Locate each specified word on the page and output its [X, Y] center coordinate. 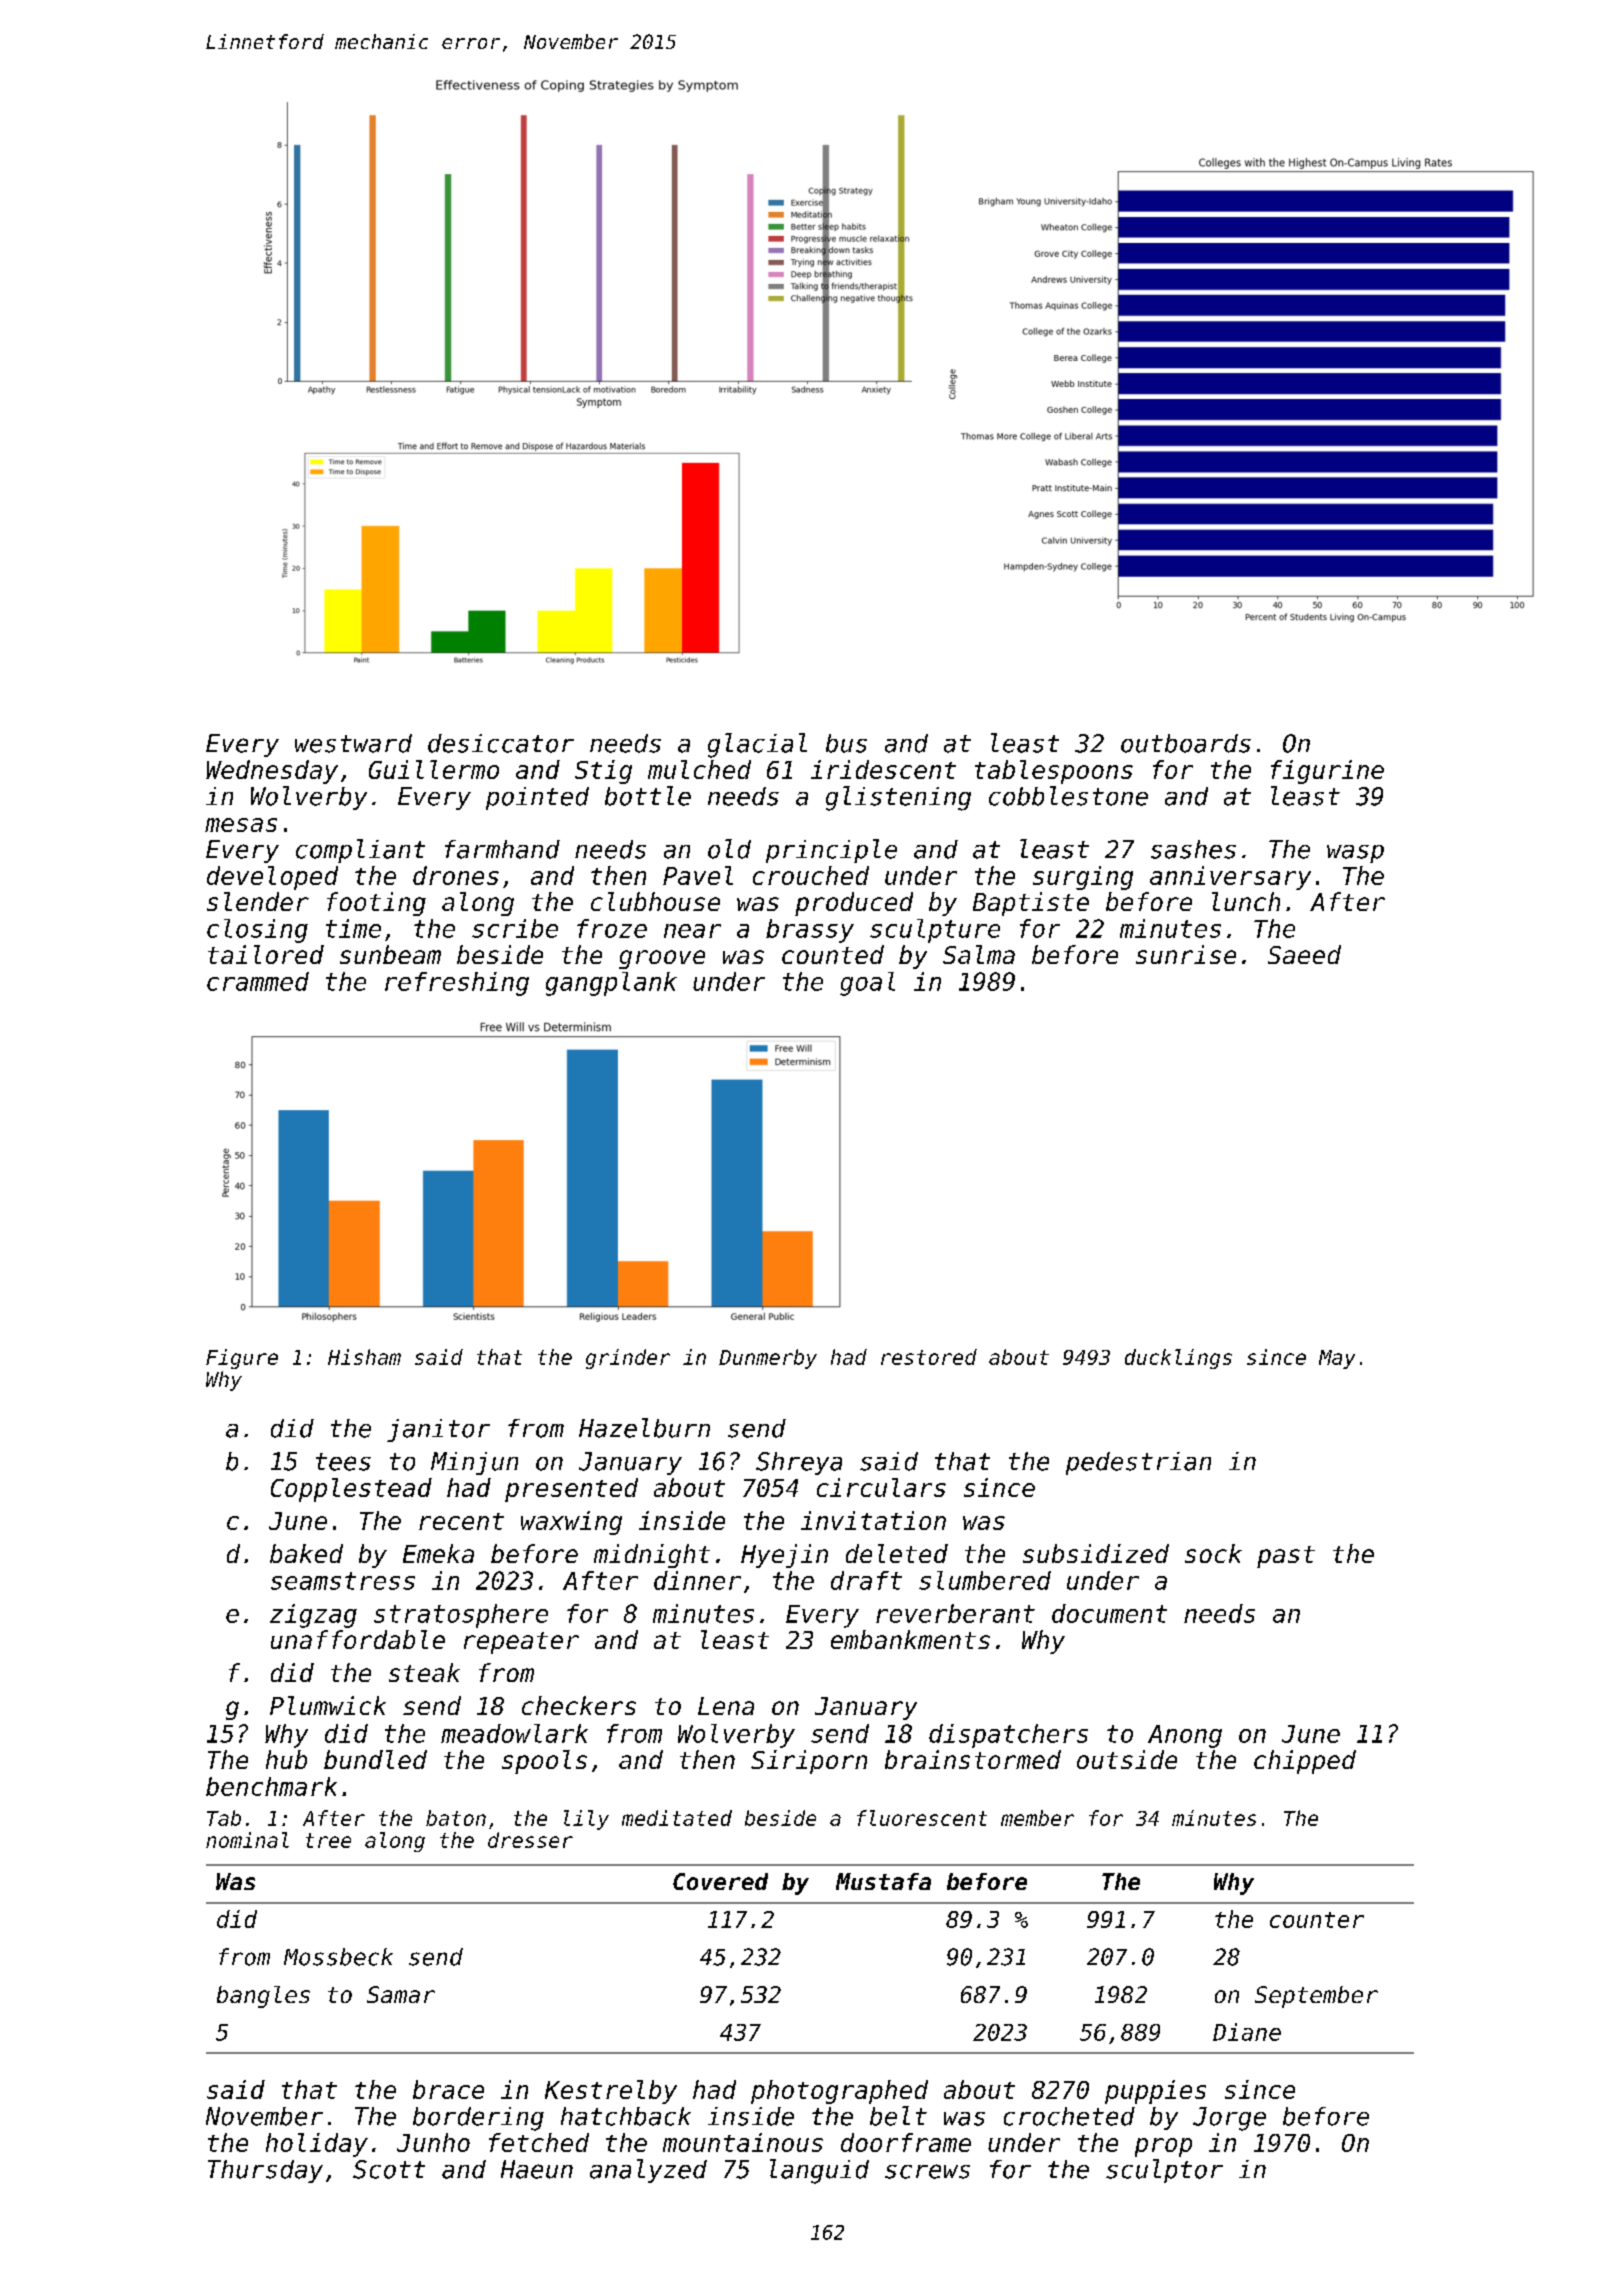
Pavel [698, 875]
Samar [401, 1994]
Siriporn [809, 1762]
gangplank [611, 984]
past [1286, 1557]
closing [257, 931]
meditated [677, 1818]
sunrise [1186, 954]
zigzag [313, 1616]
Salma [979, 954]
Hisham [364, 1357]
